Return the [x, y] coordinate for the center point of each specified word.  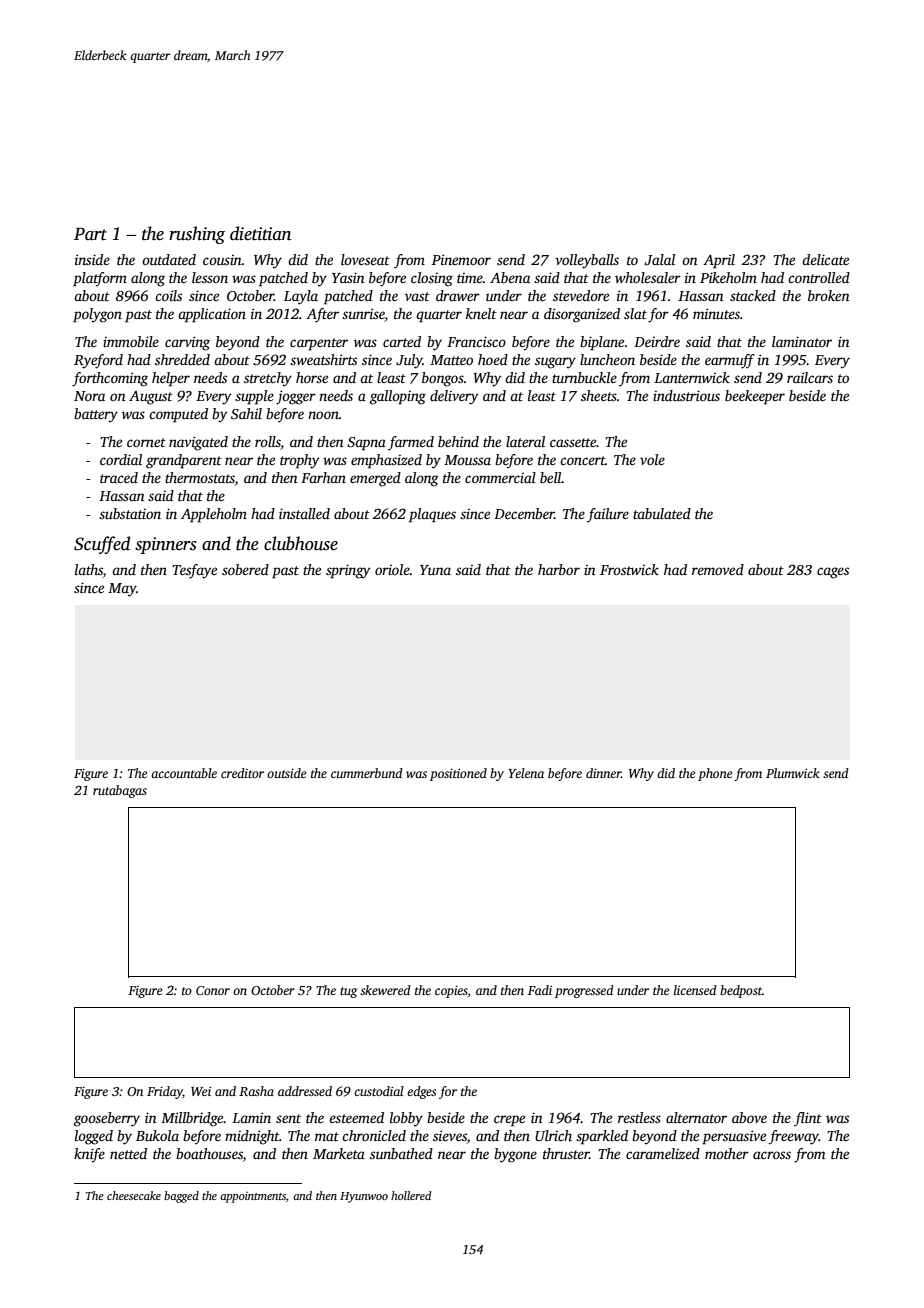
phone [715, 774]
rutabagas [120, 791]
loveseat [365, 259]
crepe [509, 1121]
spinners [165, 545]
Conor [213, 990]
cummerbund [367, 773]
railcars [810, 377]
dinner [603, 773]
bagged [181, 1197]
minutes [716, 313]
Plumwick [793, 773]
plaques [432, 515]
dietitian [260, 233]
